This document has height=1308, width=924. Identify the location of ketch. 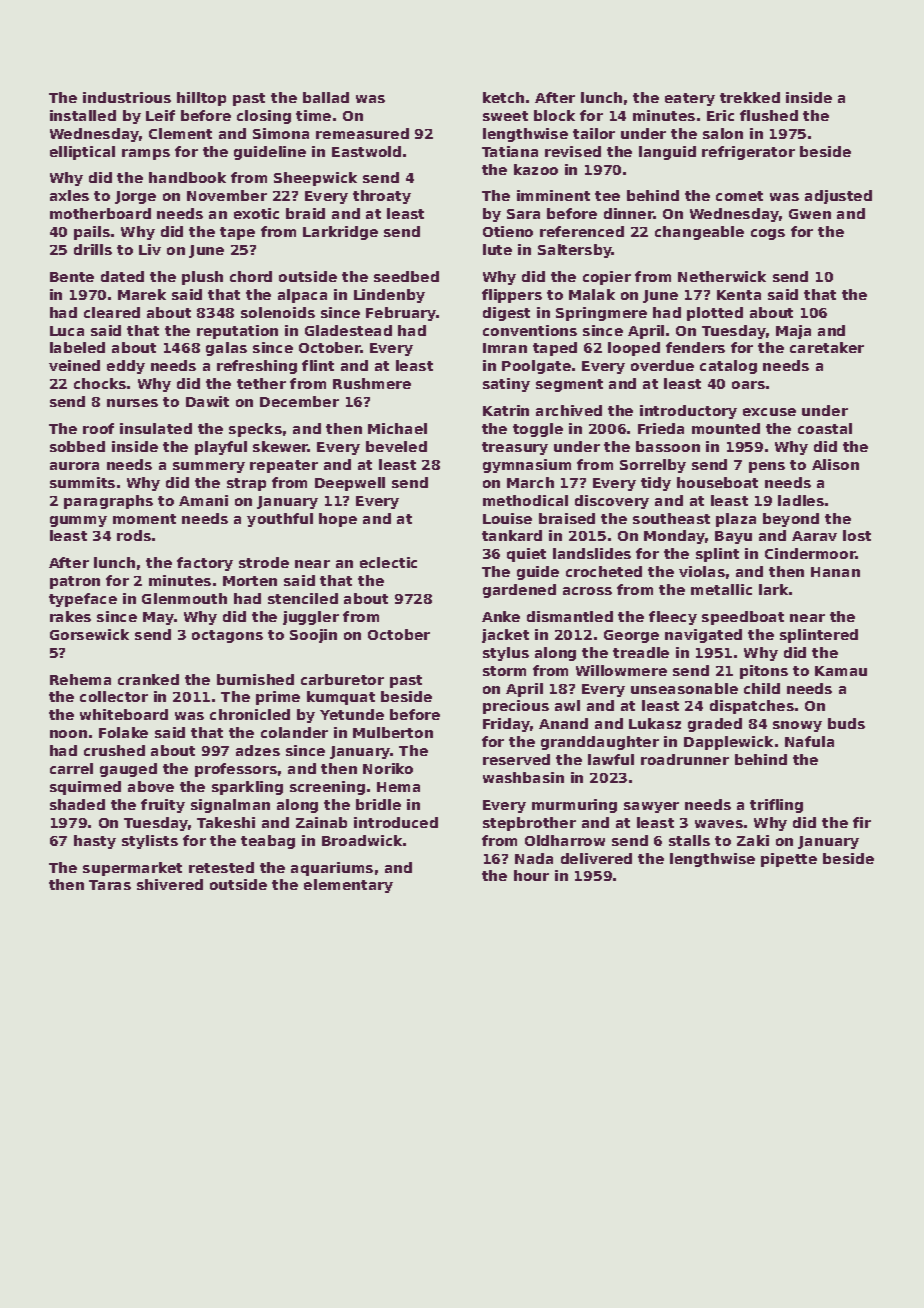
(503, 97).
